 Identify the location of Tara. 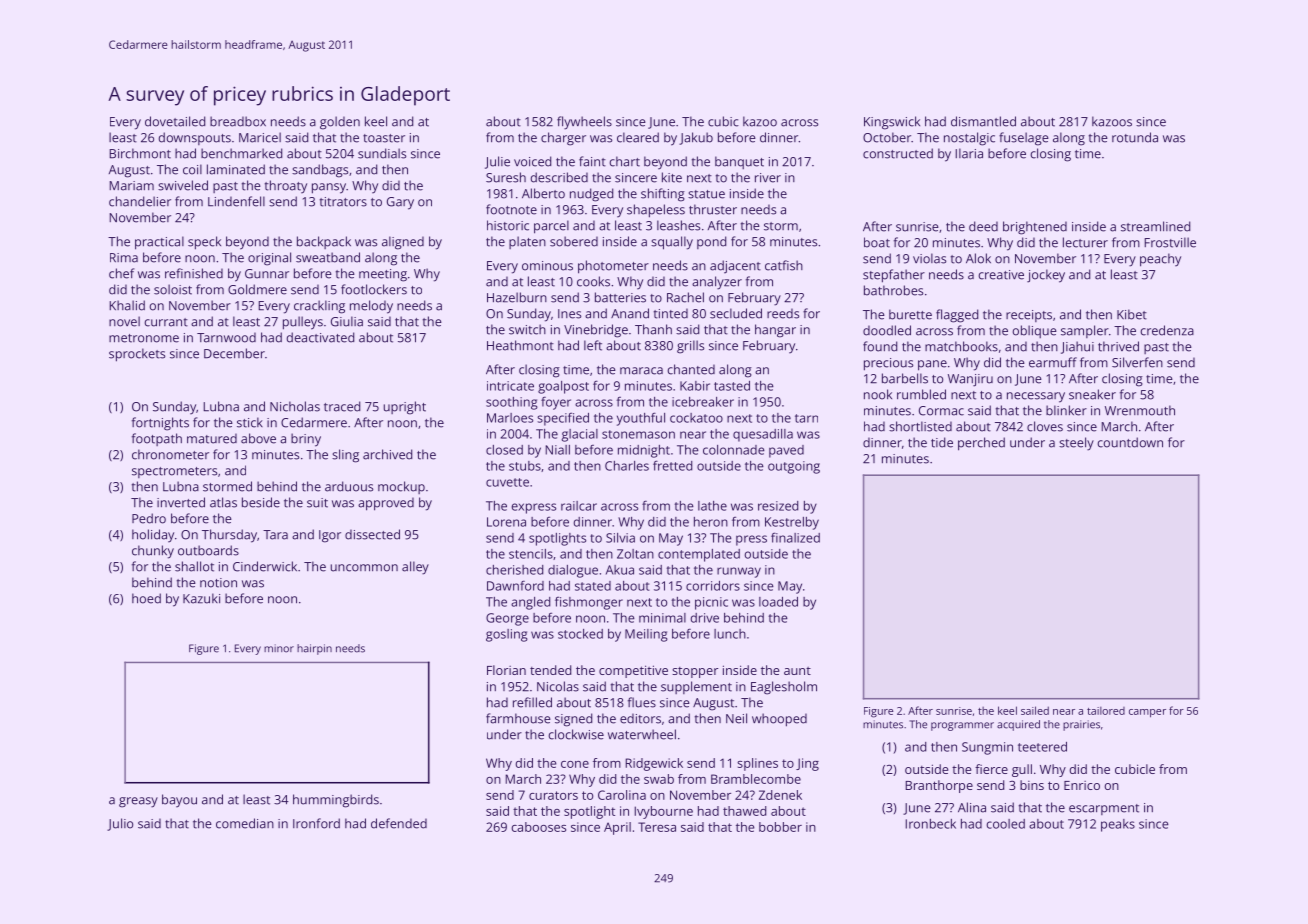
(275, 535).
